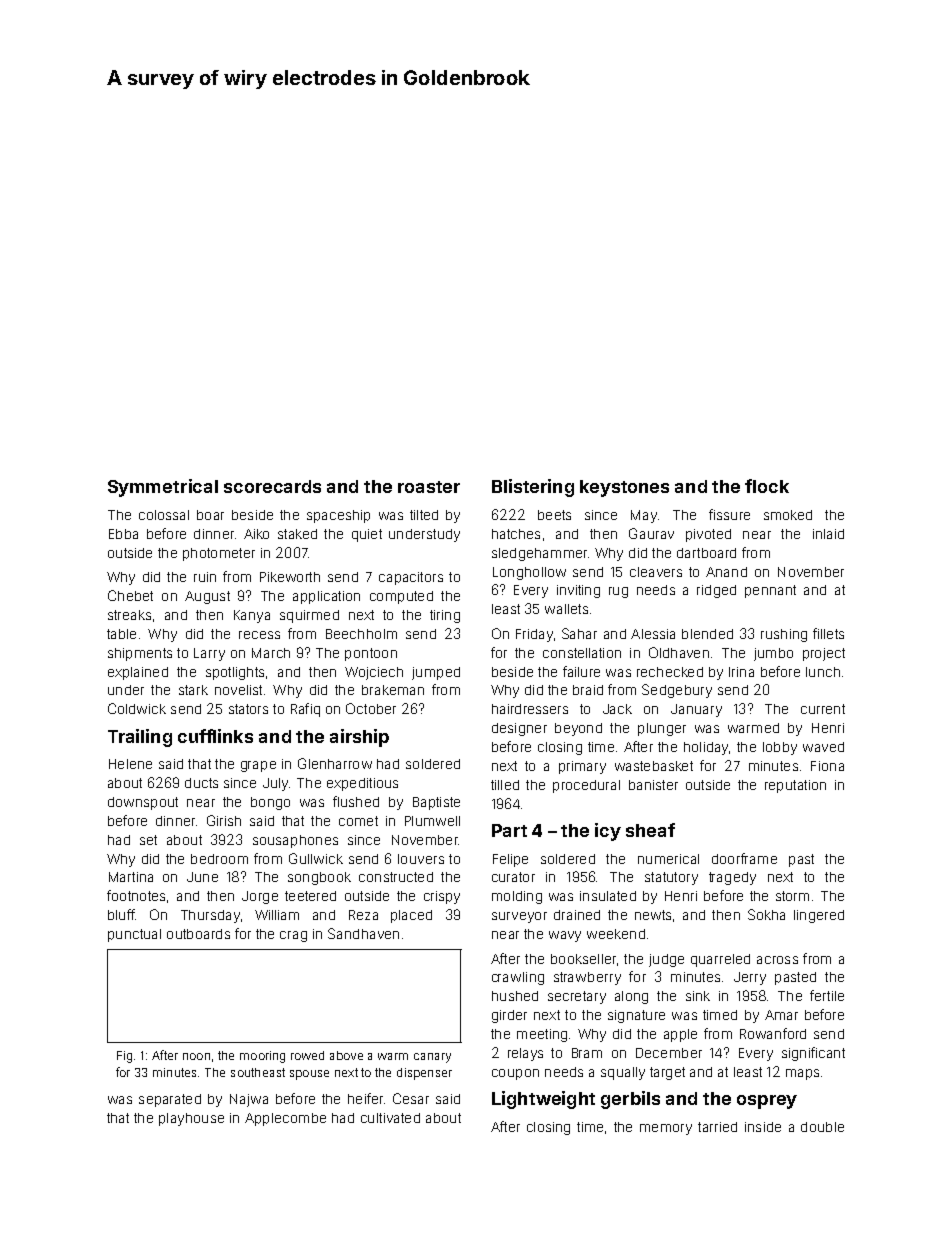  I want to click on Fig, so click(124, 1057).
